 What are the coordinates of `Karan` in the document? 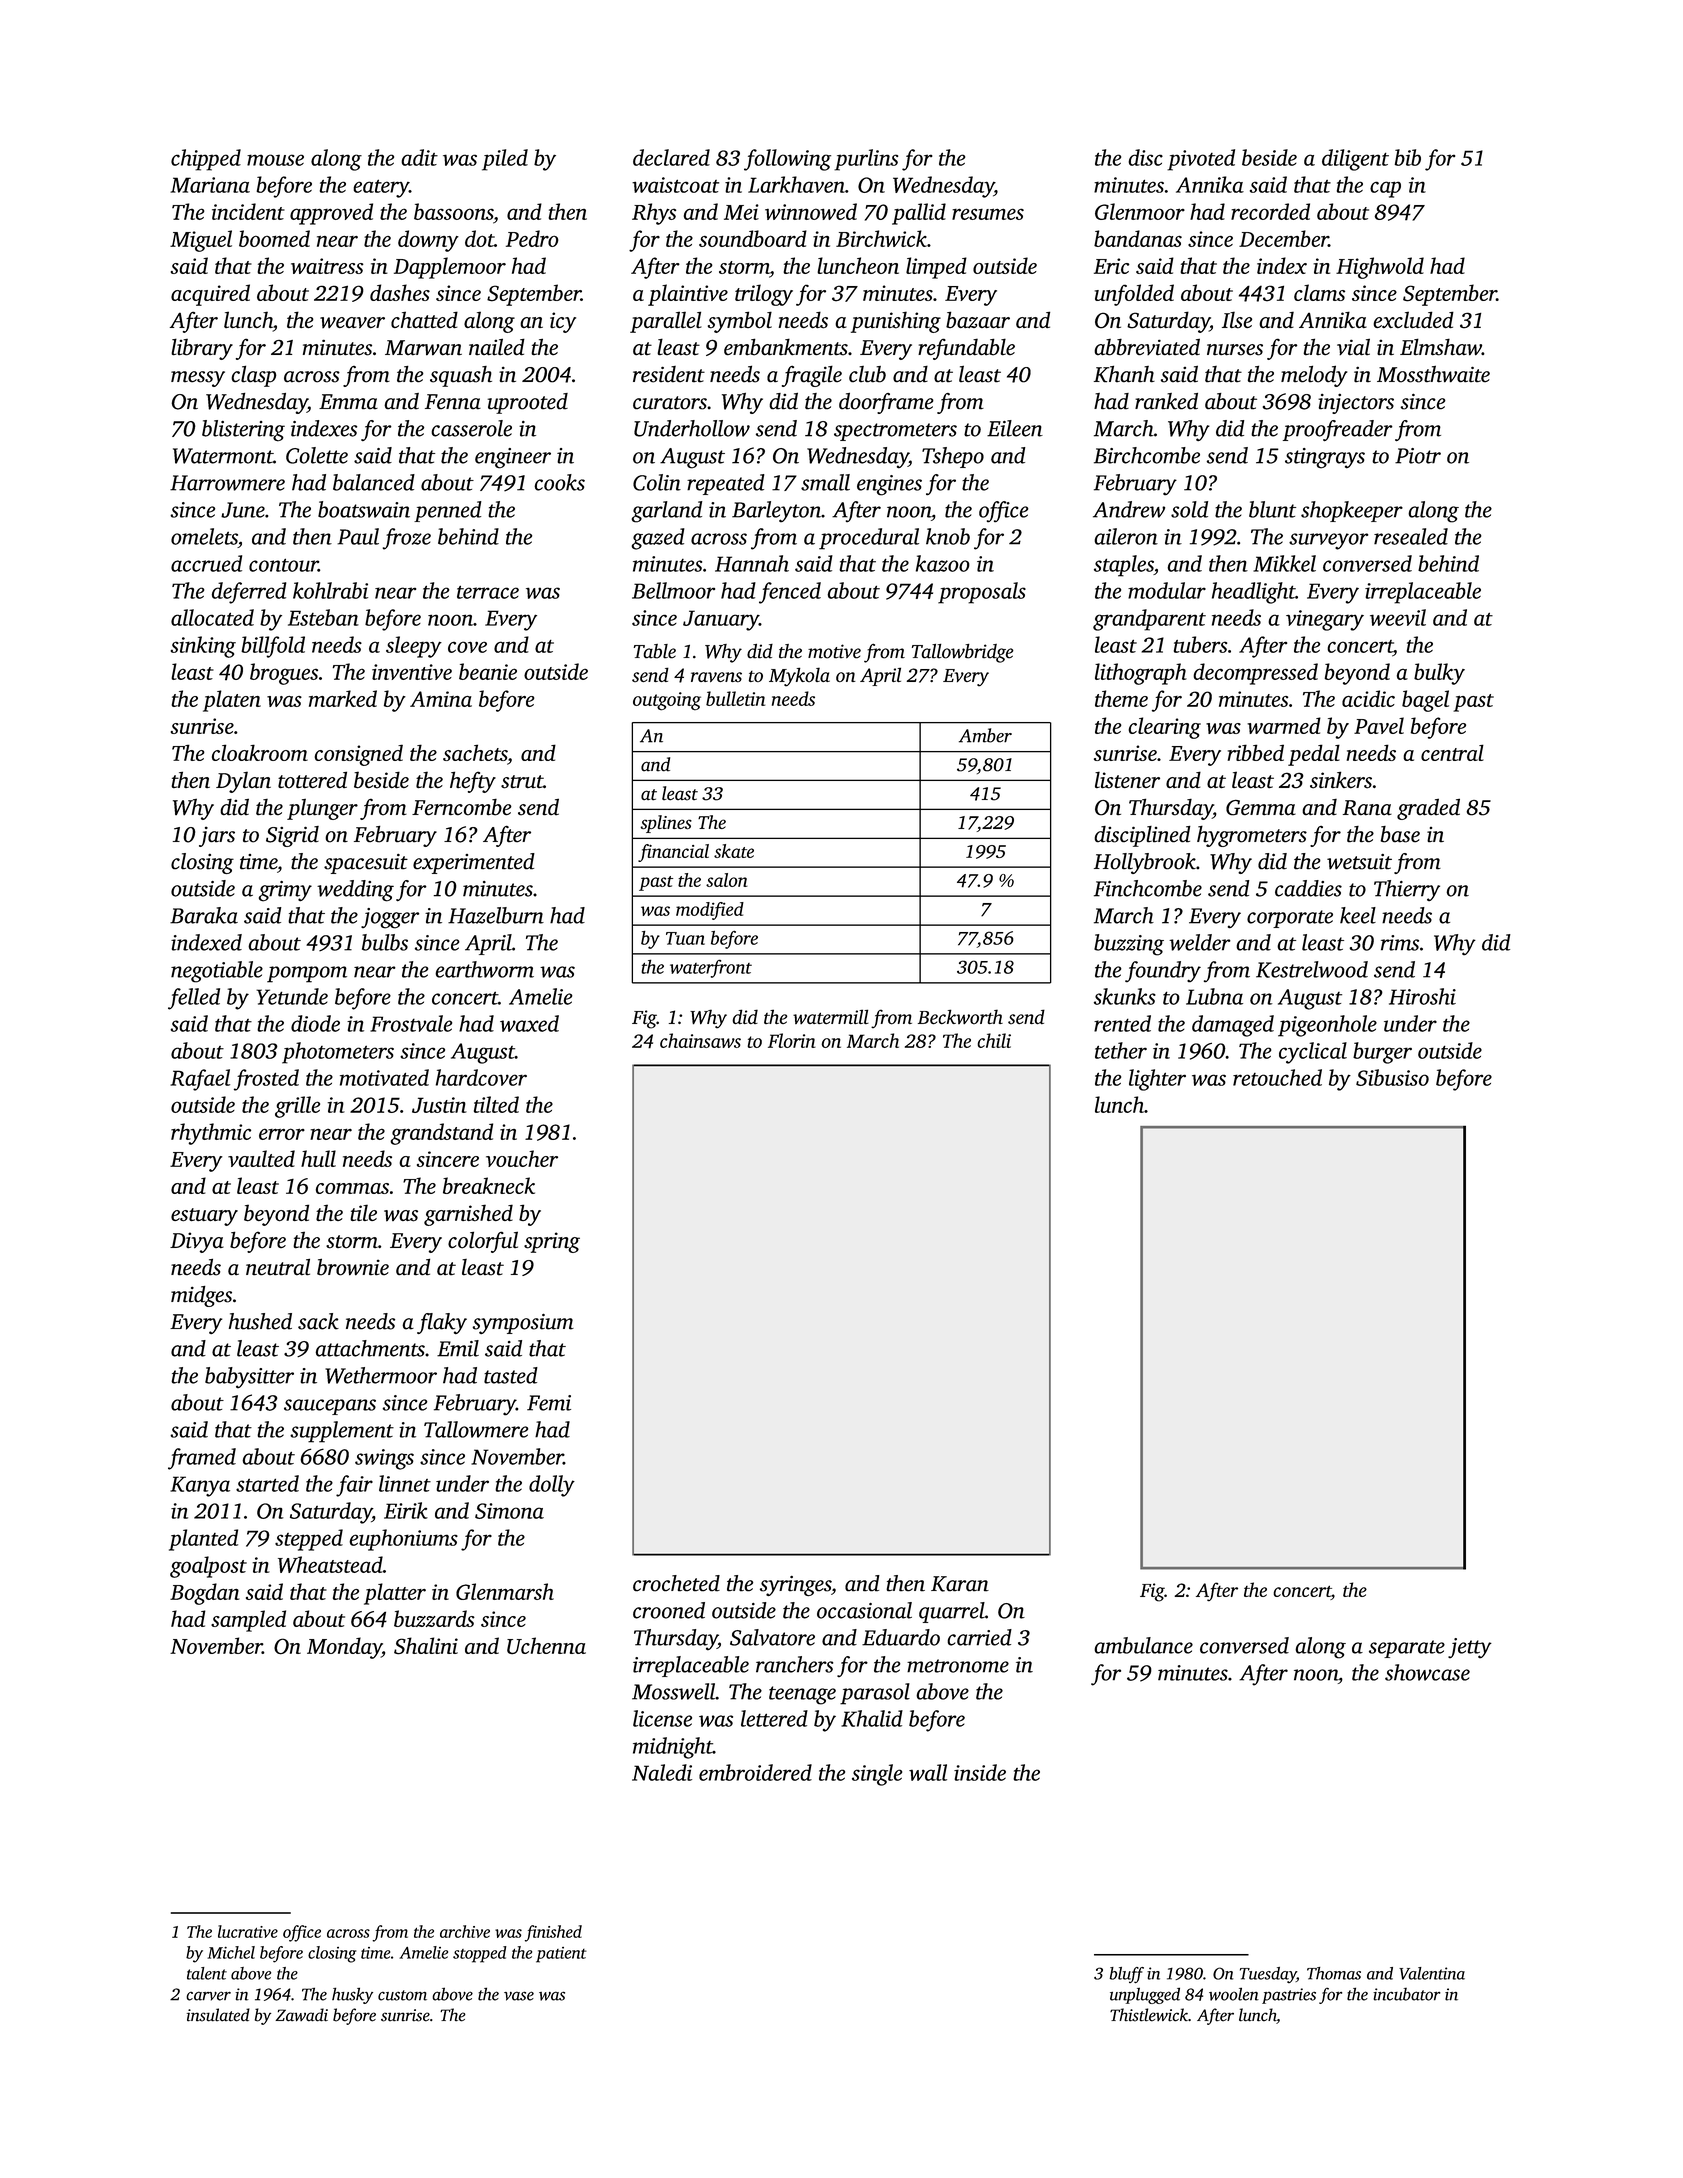 It's located at (960, 1584).
